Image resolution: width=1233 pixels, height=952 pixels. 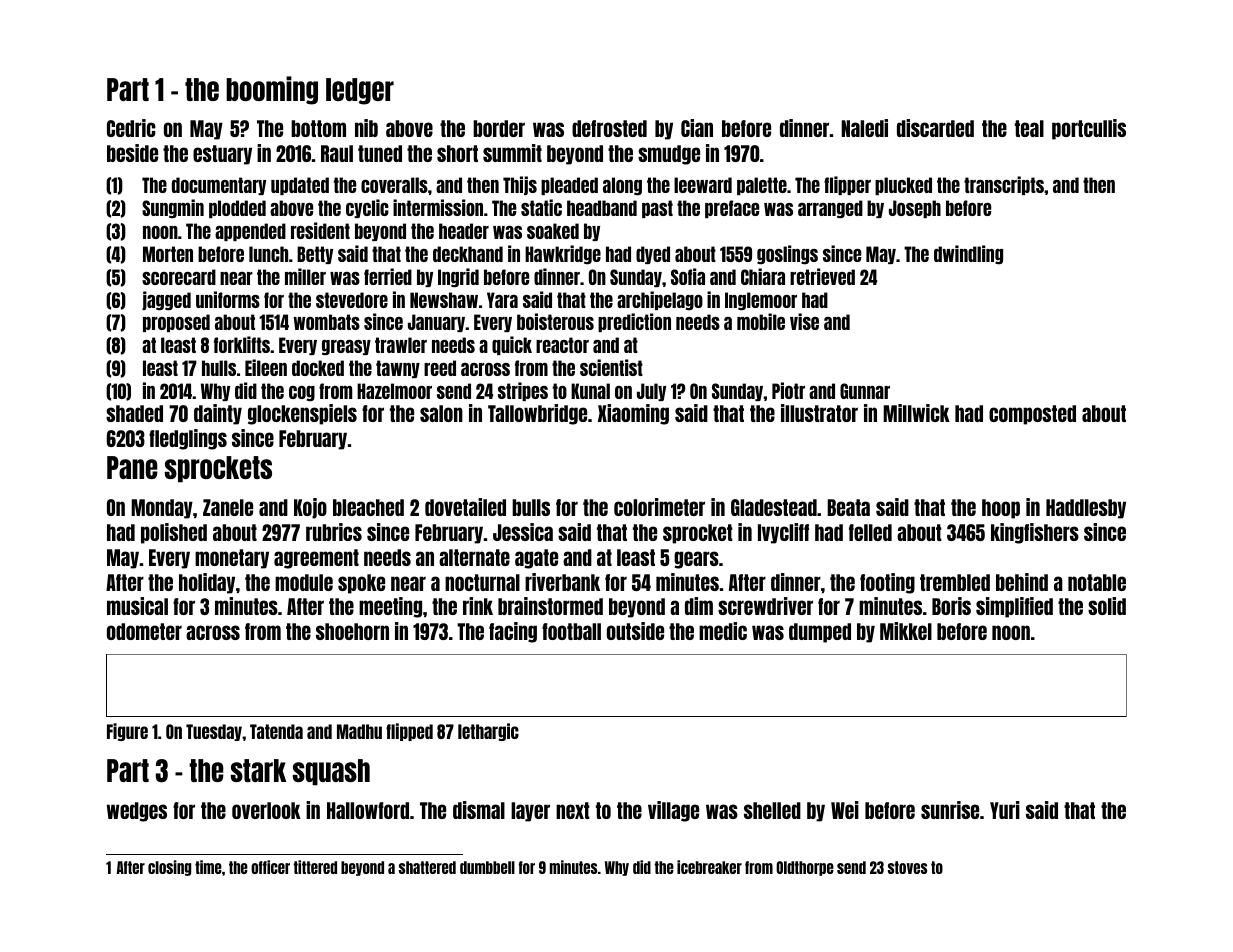 I want to click on agate, so click(x=536, y=559).
